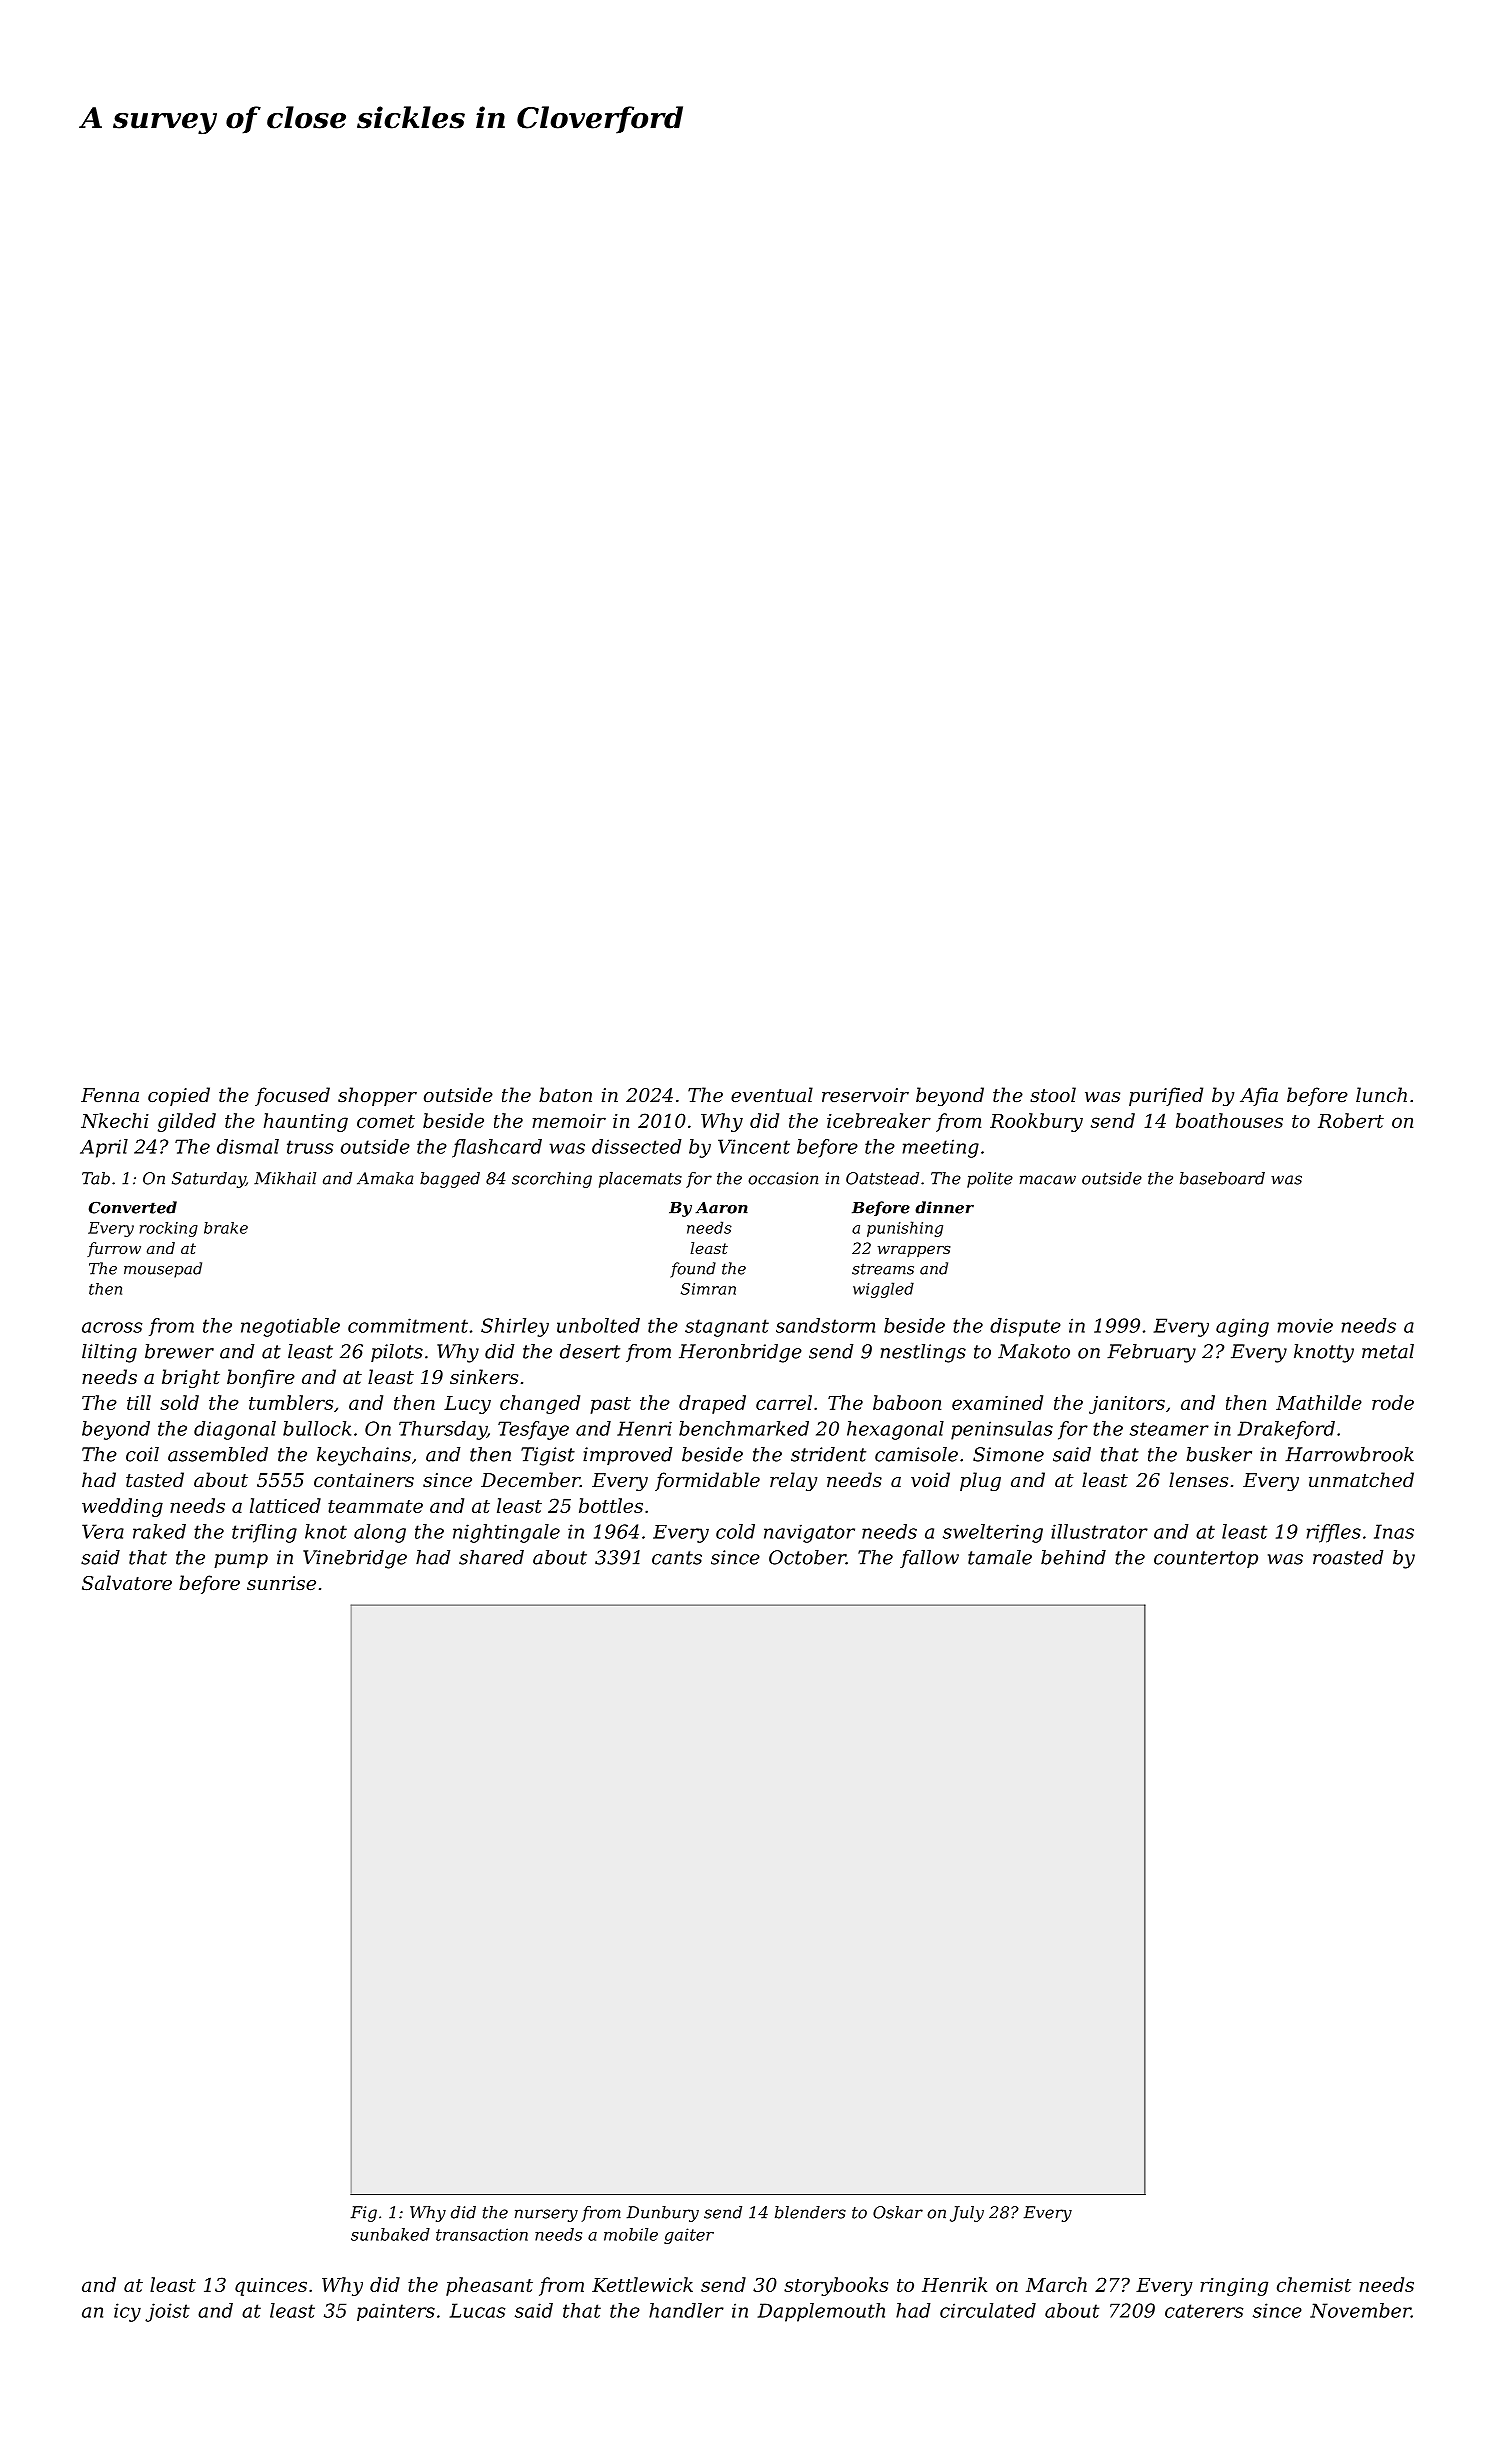 This page has height=2464, width=1496. What do you see at coordinates (1381, 1094) in the page?
I see `lunch` at bounding box center [1381, 1094].
